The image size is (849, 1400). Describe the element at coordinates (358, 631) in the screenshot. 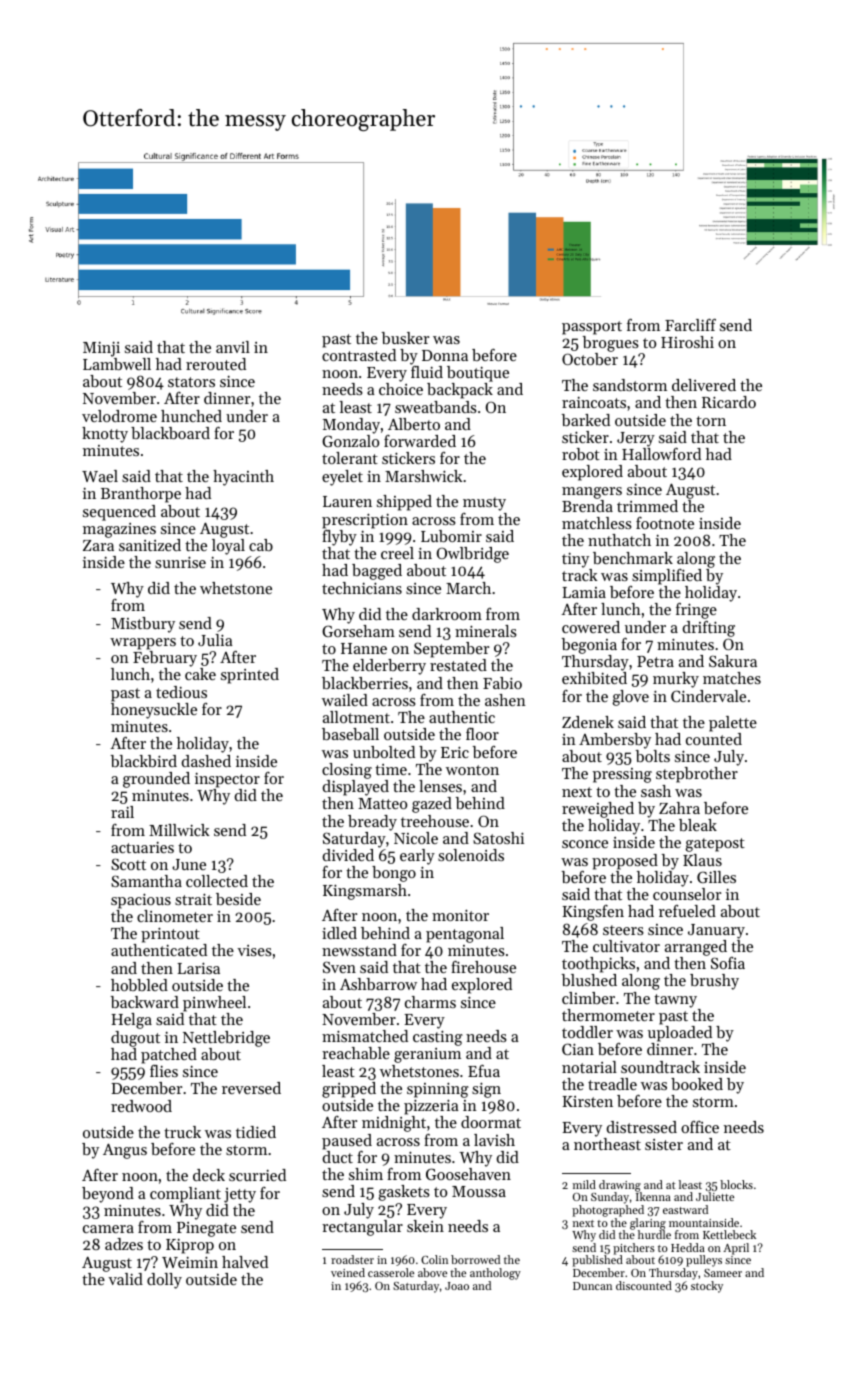

I see `Gorseham` at that location.
